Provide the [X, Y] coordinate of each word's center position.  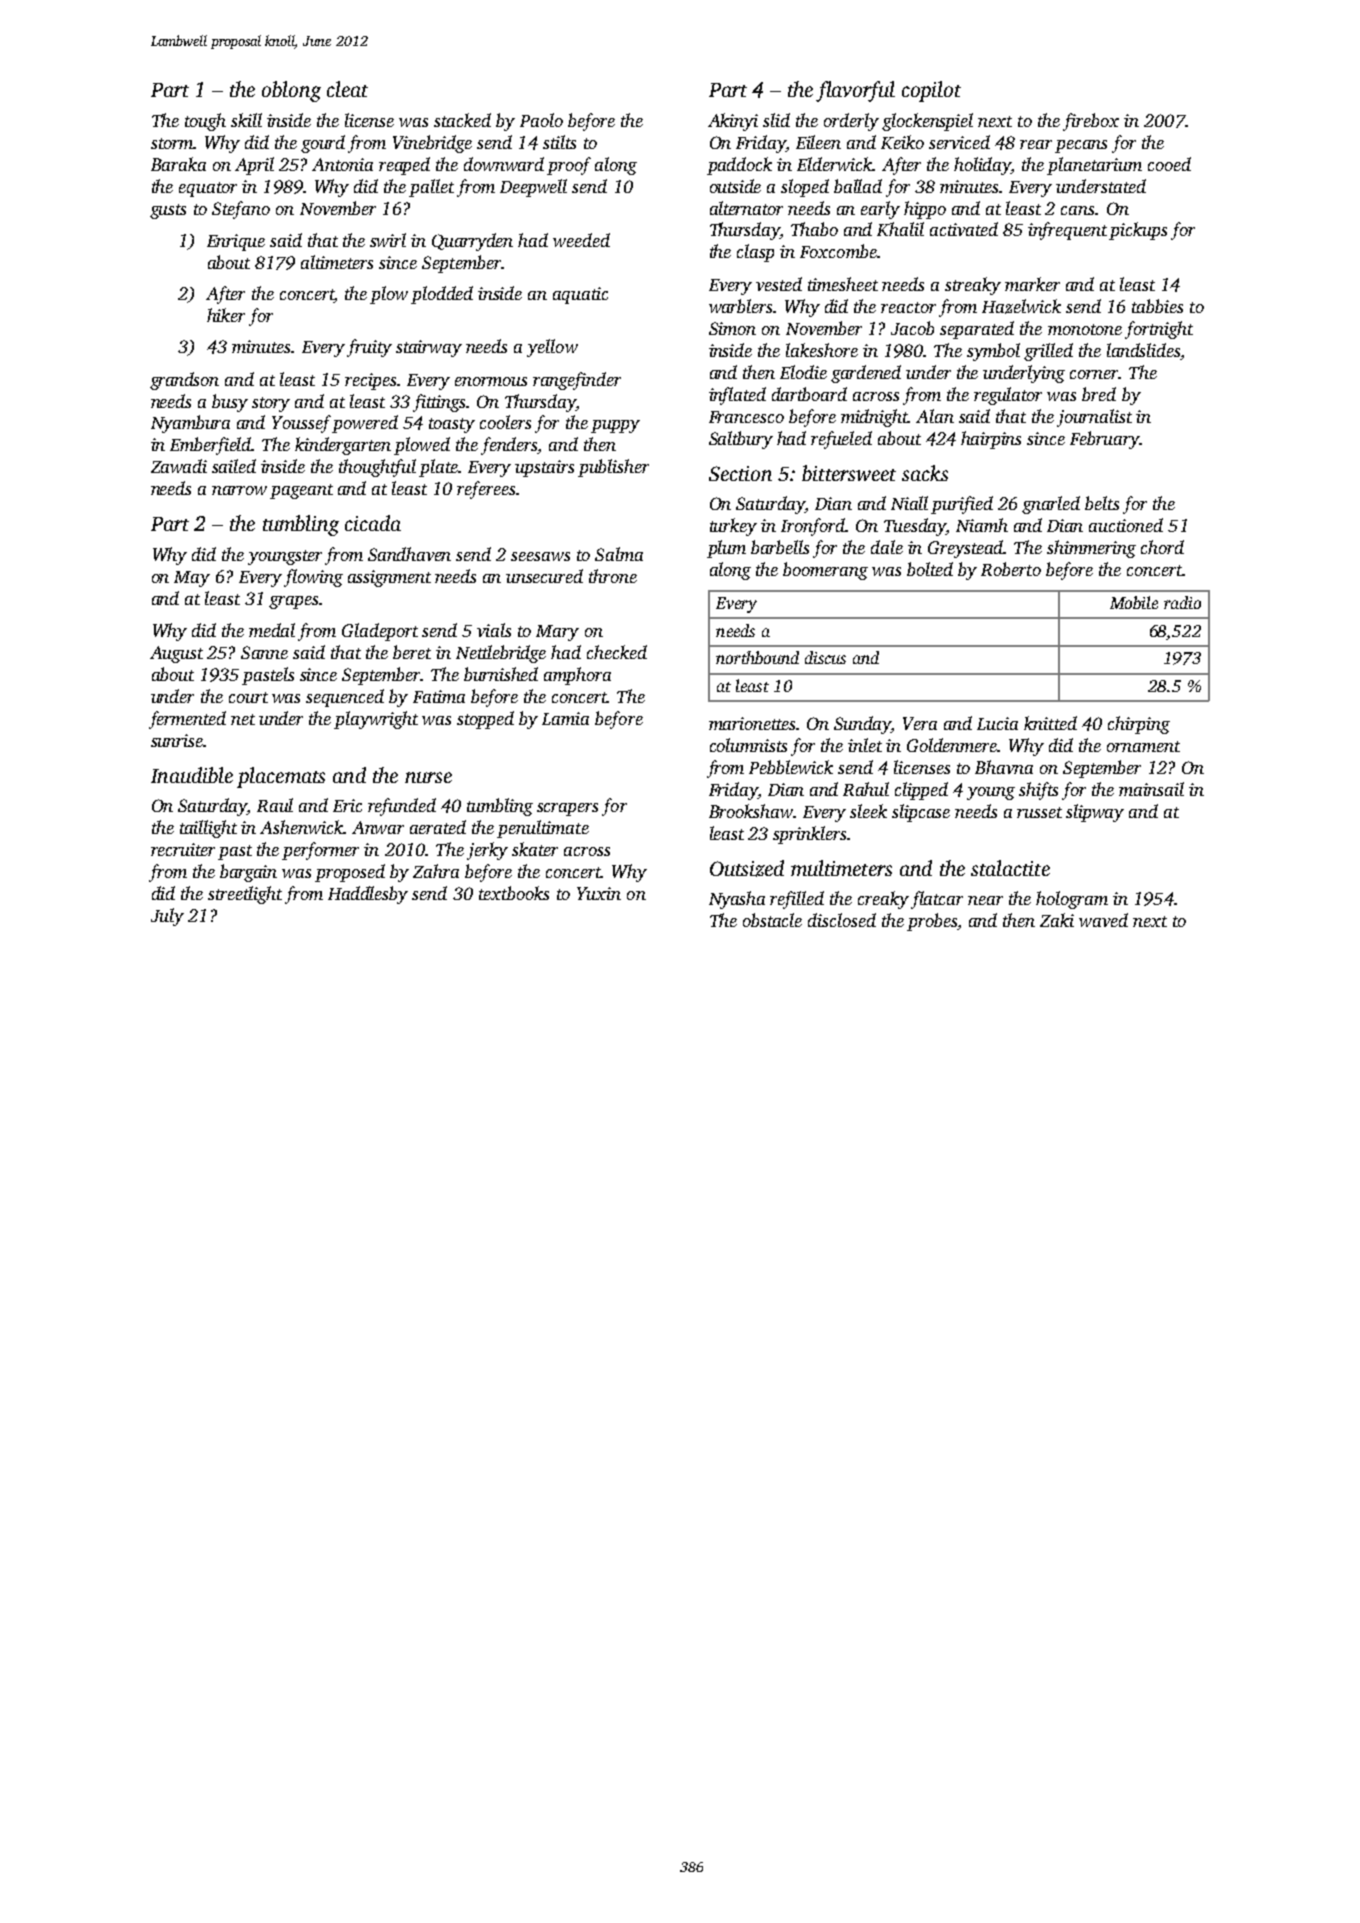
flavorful [855, 91]
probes [932, 922]
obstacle [772, 920]
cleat [347, 89]
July [167, 917]
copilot [931, 91]
